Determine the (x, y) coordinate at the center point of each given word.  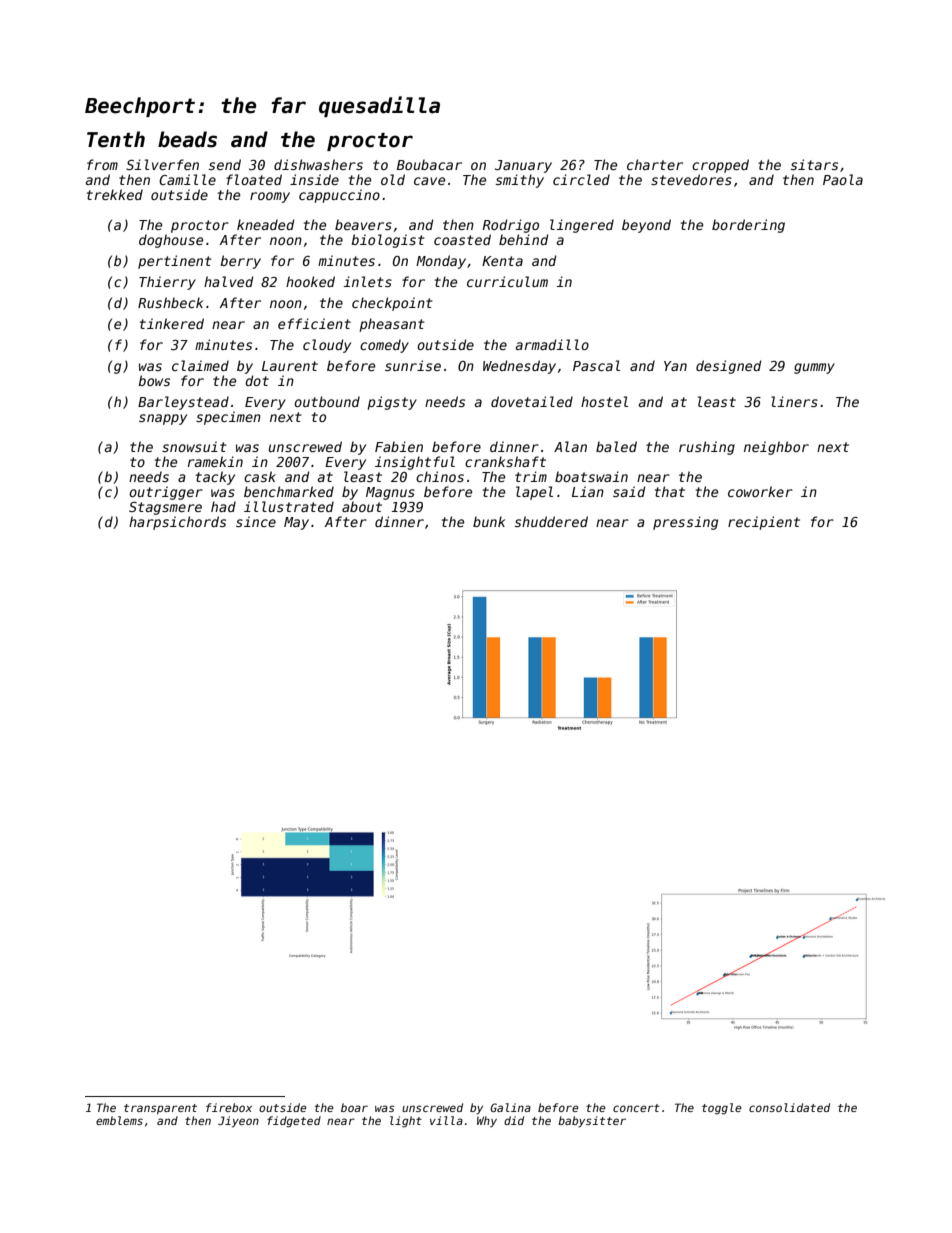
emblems (119, 1120)
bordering (748, 226)
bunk (489, 521)
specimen (228, 418)
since (256, 521)
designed (728, 367)
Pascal (596, 365)
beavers (363, 224)
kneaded (265, 224)
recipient (764, 523)
